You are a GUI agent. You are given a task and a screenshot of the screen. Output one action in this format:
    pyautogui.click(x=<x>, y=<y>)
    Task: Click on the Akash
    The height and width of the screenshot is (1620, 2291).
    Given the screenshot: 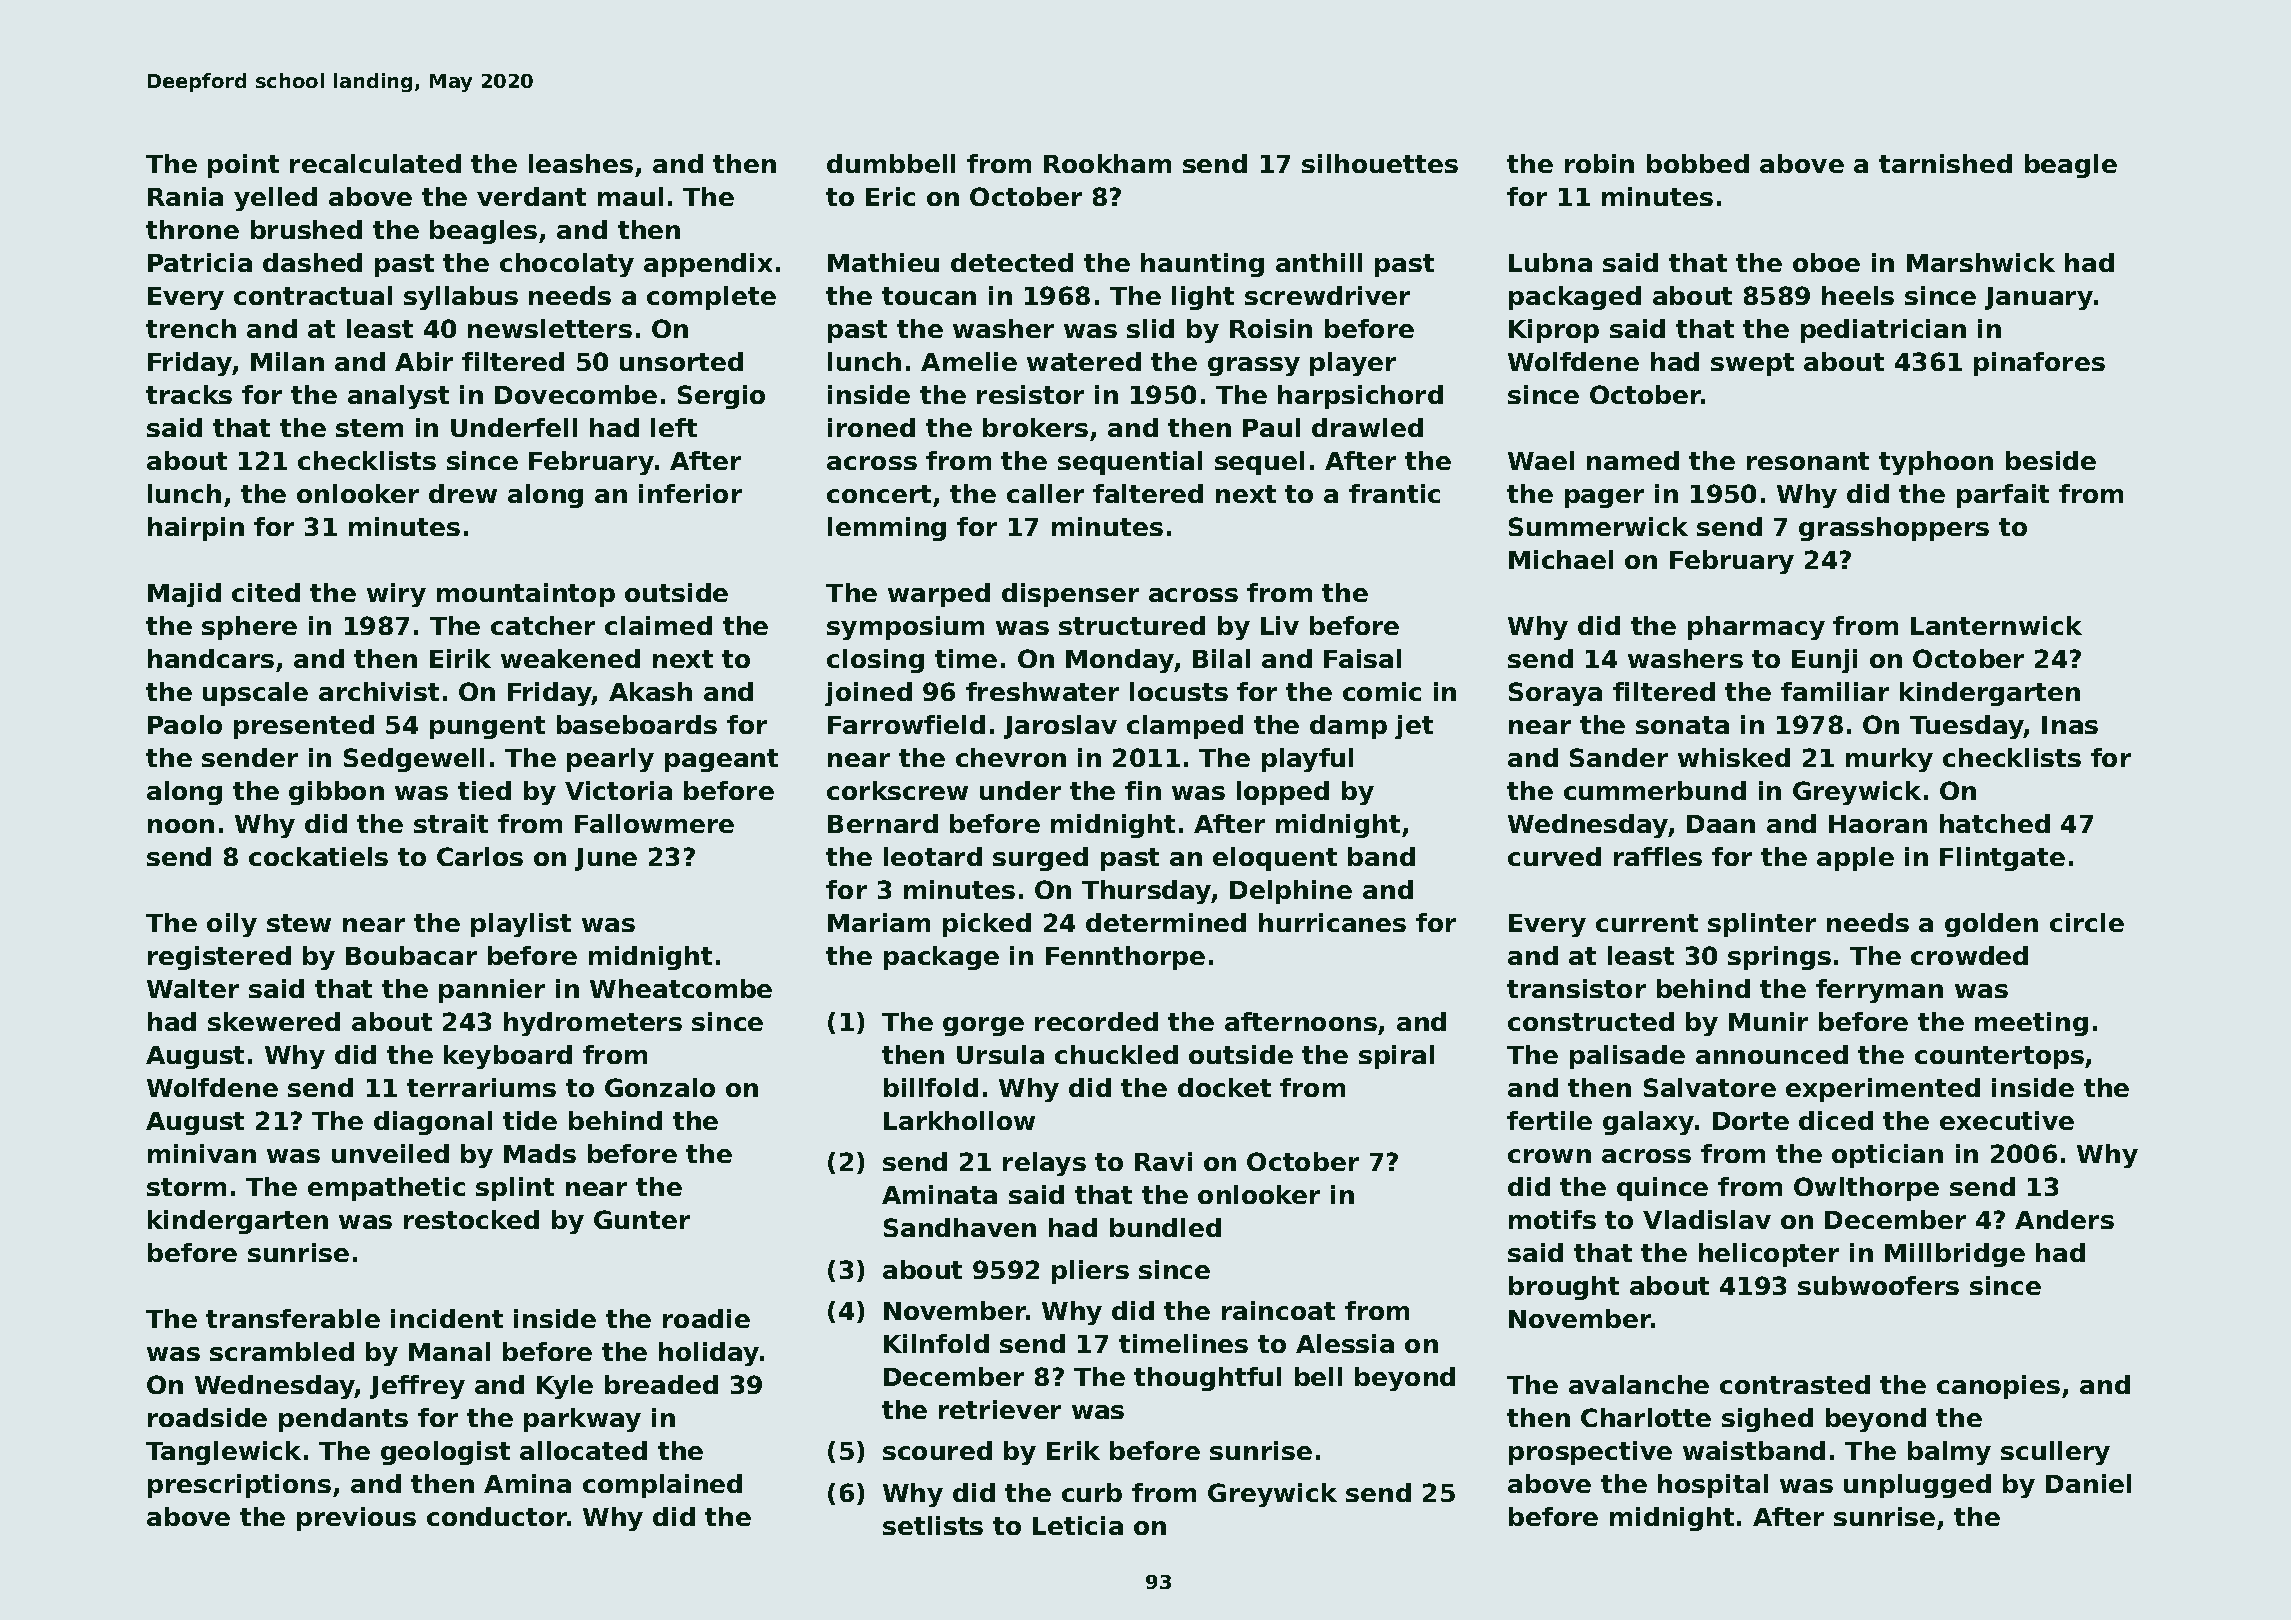 What is the action you would take?
    pyautogui.click(x=650, y=691)
